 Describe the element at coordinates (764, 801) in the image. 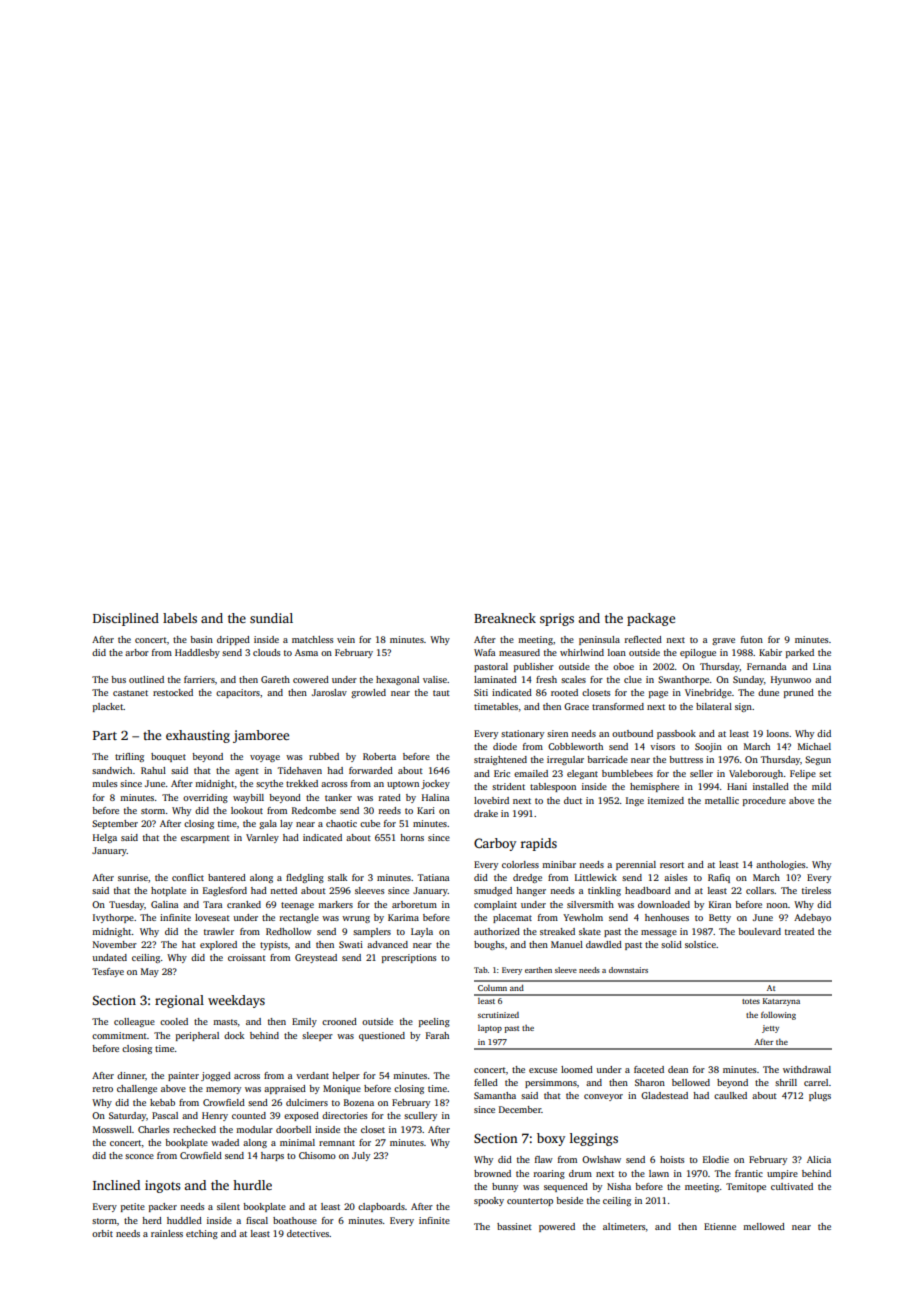

I see `procedure` at that location.
